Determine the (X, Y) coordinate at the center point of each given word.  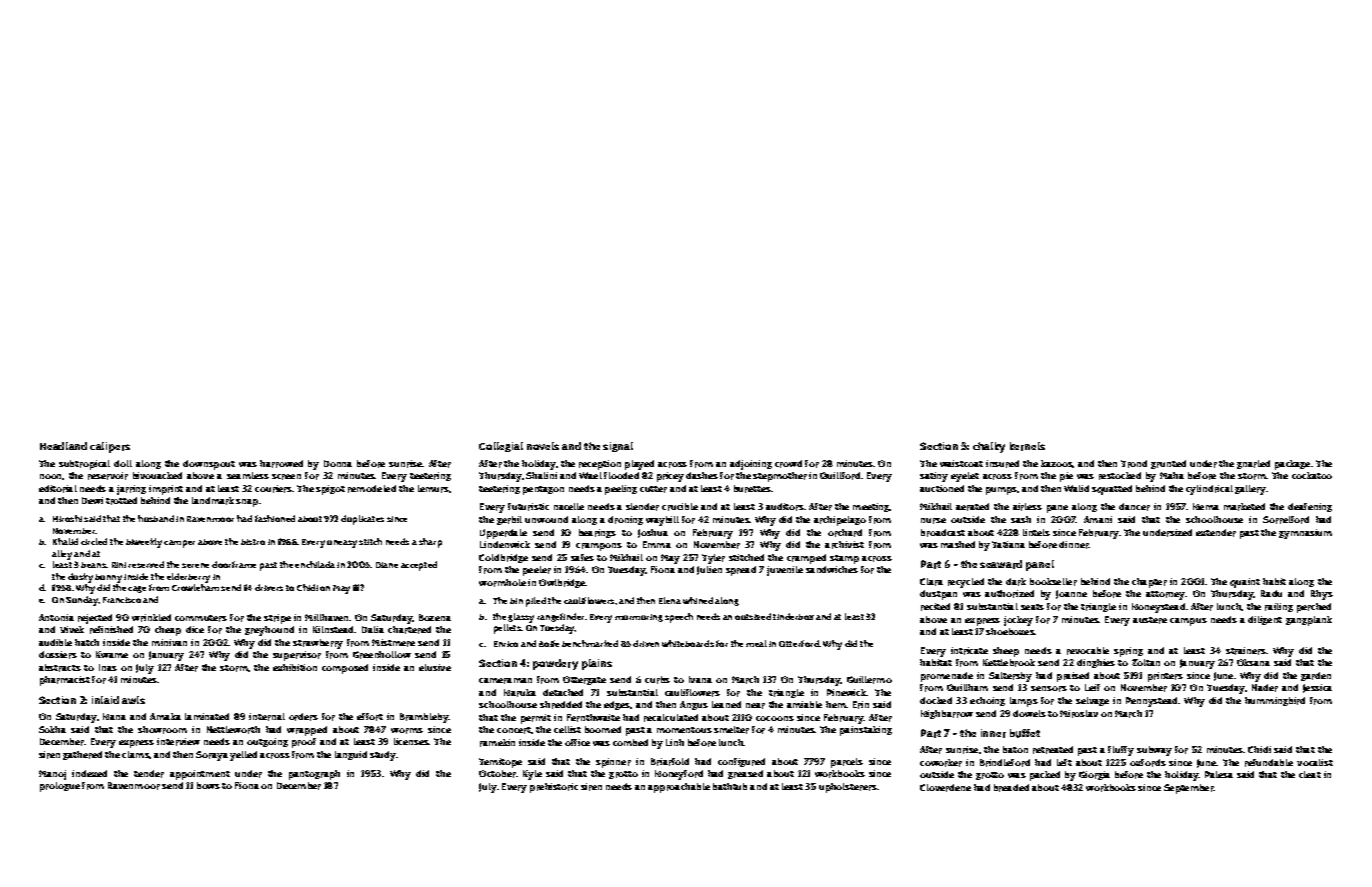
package (1292, 465)
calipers (110, 447)
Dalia (373, 629)
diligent (1265, 620)
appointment (200, 775)
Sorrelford (1286, 520)
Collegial (501, 447)
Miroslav (1079, 714)
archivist (844, 545)
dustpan (938, 595)
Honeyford (679, 775)
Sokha (52, 729)
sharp (430, 543)
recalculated (671, 718)
